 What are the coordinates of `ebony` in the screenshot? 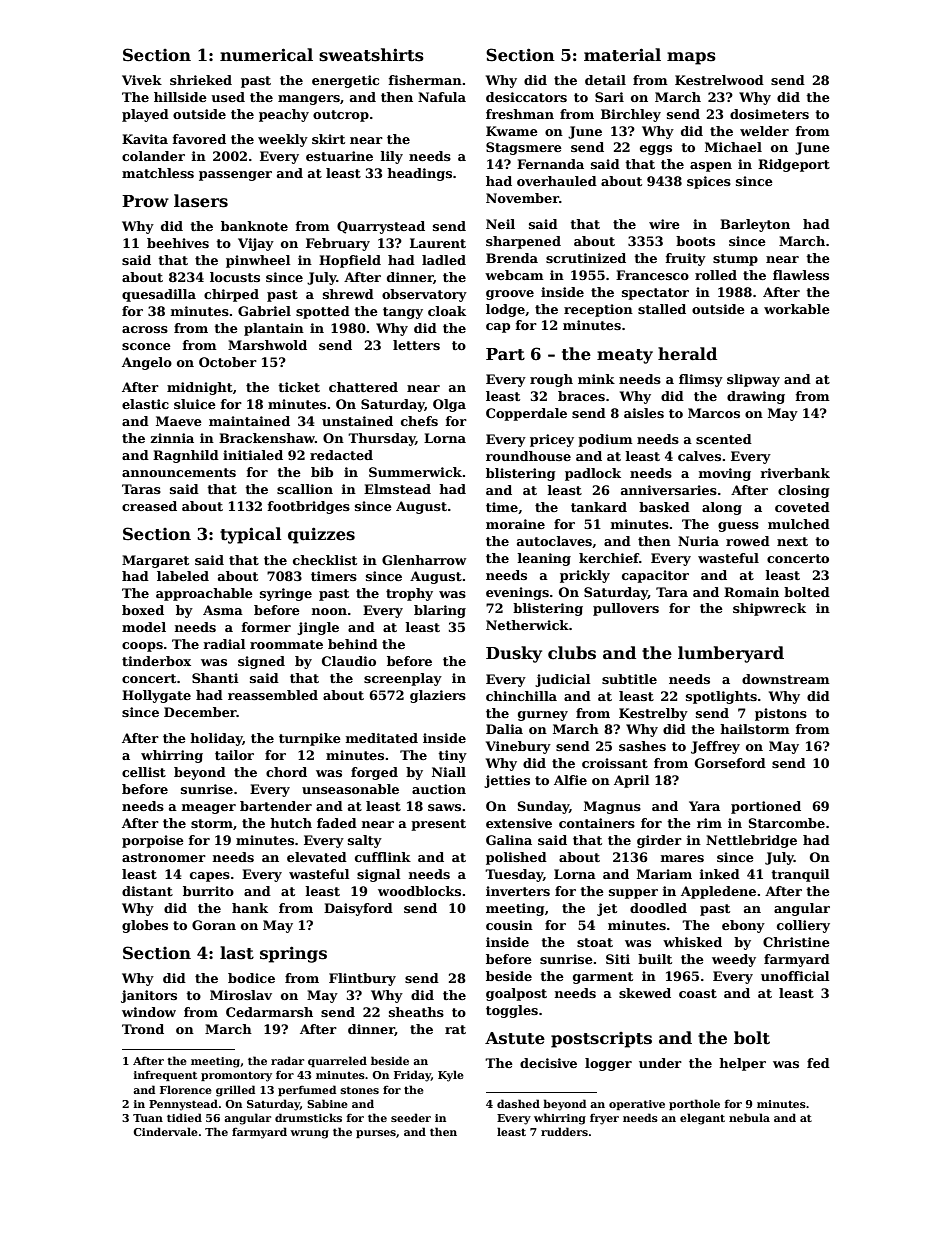 It's located at (743, 926).
